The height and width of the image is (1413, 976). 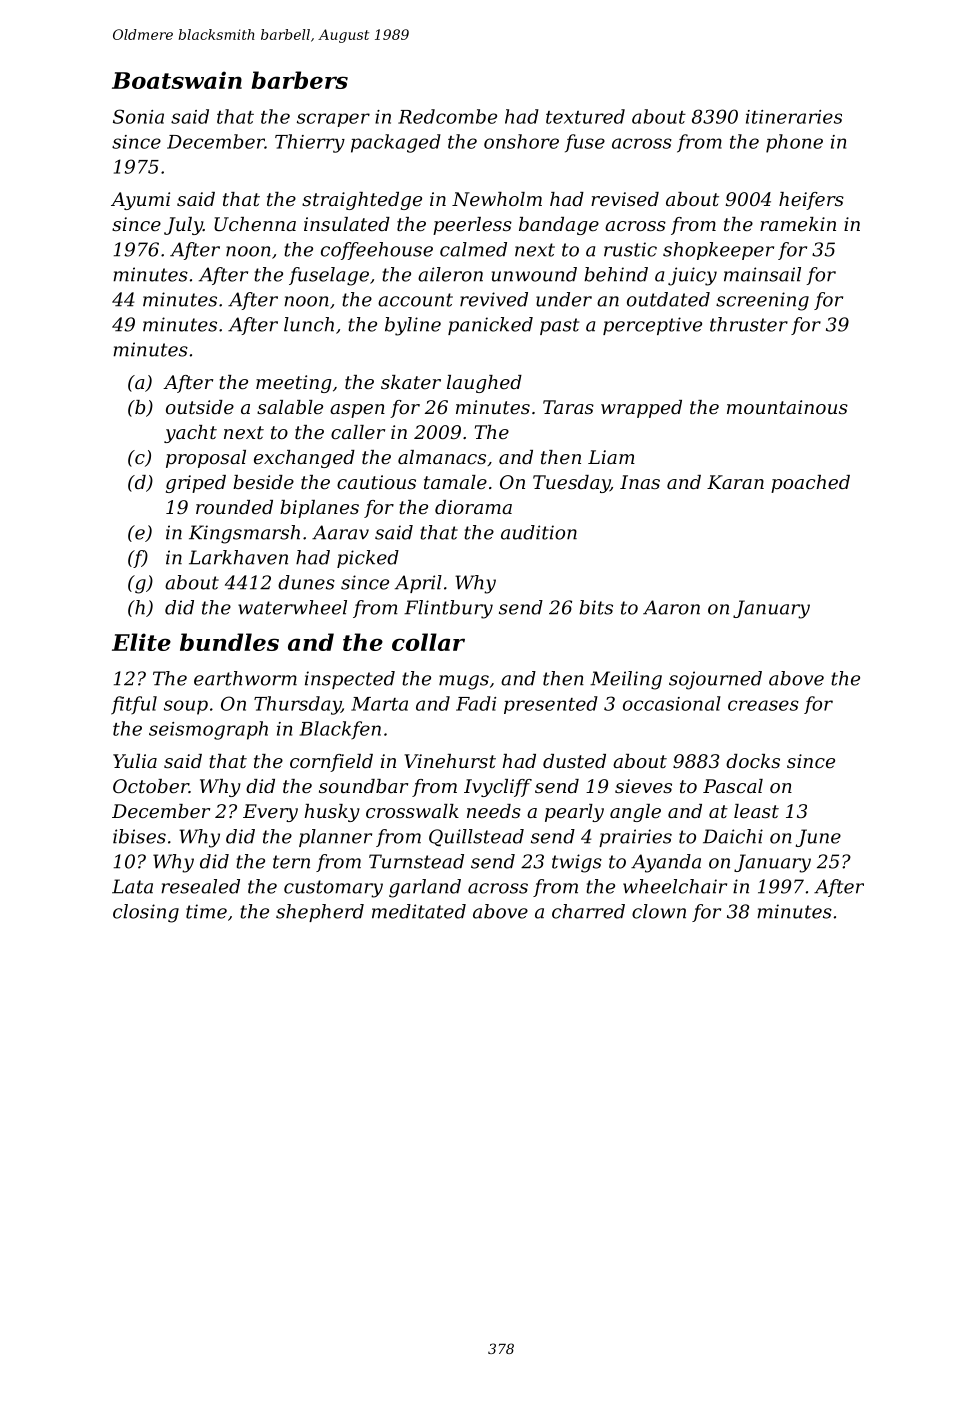 What do you see at coordinates (794, 117) in the image?
I see `itineraries` at bounding box center [794, 117].
